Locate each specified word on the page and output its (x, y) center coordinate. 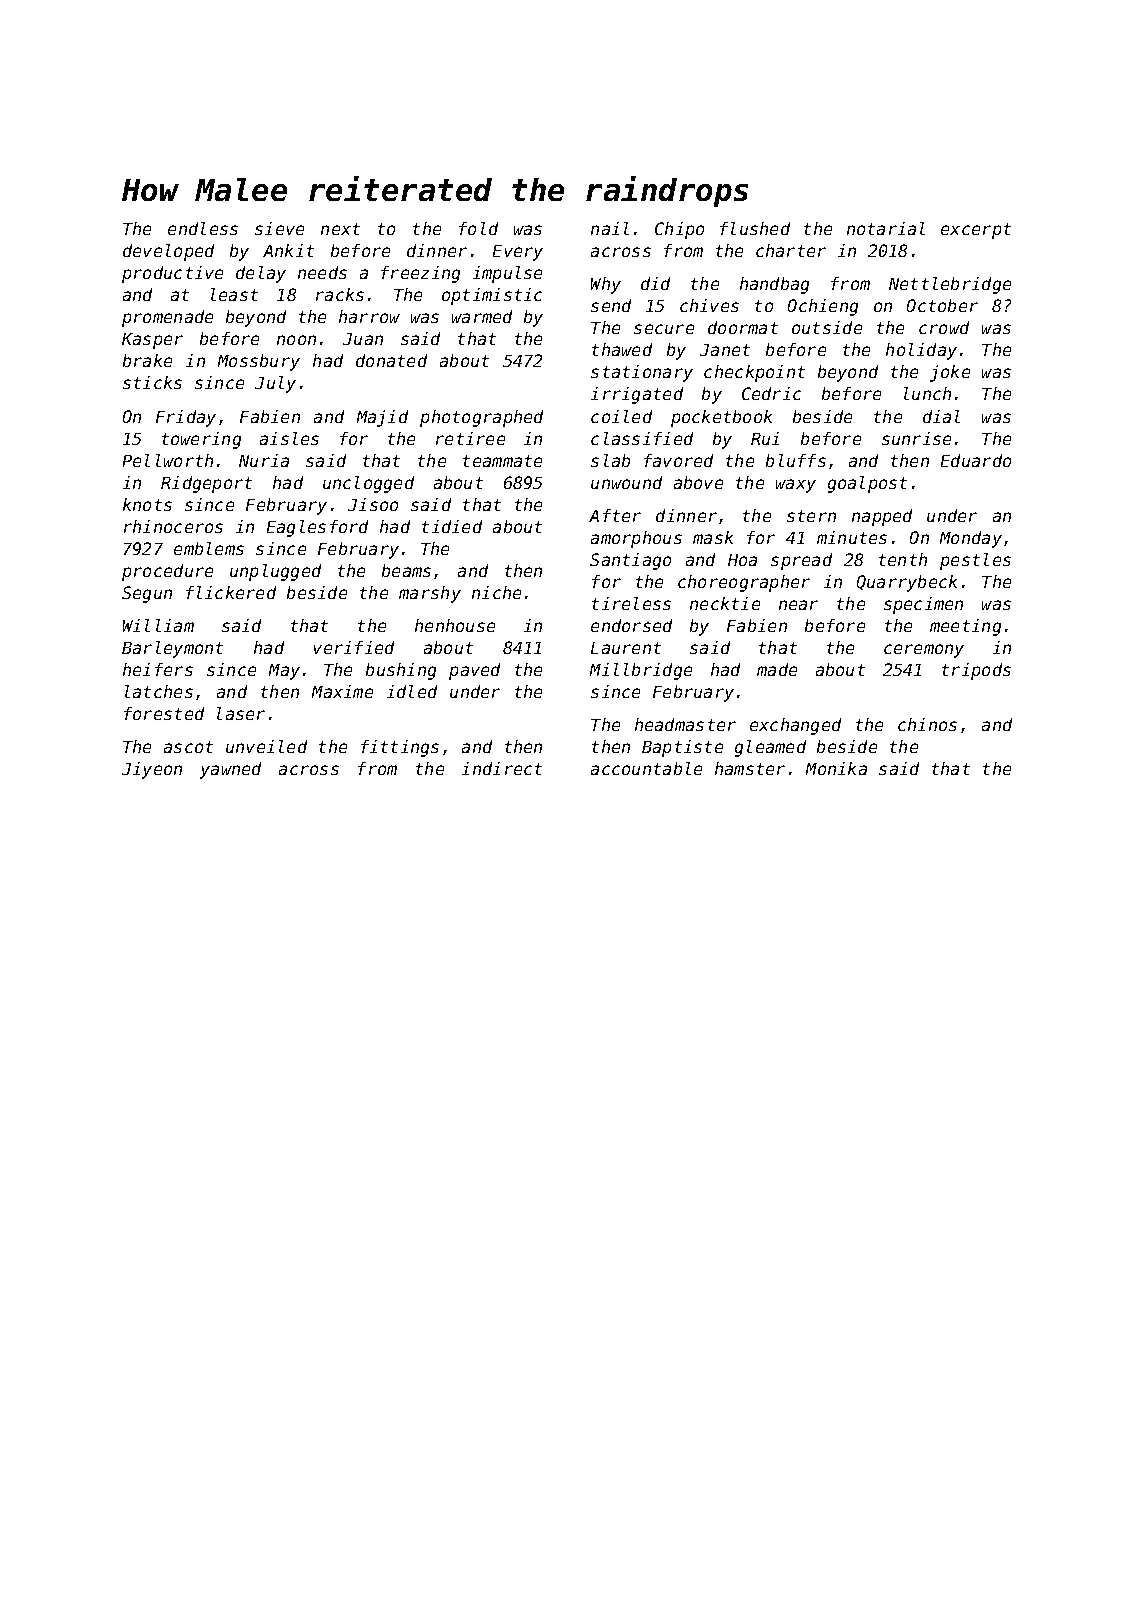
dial (941, 416)
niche (496, 592)
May (284, 672)
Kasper (152, 341)
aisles (289, 438)
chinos (927, 724)
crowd (944, 327)
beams (406, 570)
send (611, 305)
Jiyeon (152, 770)
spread (801, 561)
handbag (774, 285)
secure (664, 329)
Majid (382, 418)
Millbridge (641, 671)
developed (168, 252)
